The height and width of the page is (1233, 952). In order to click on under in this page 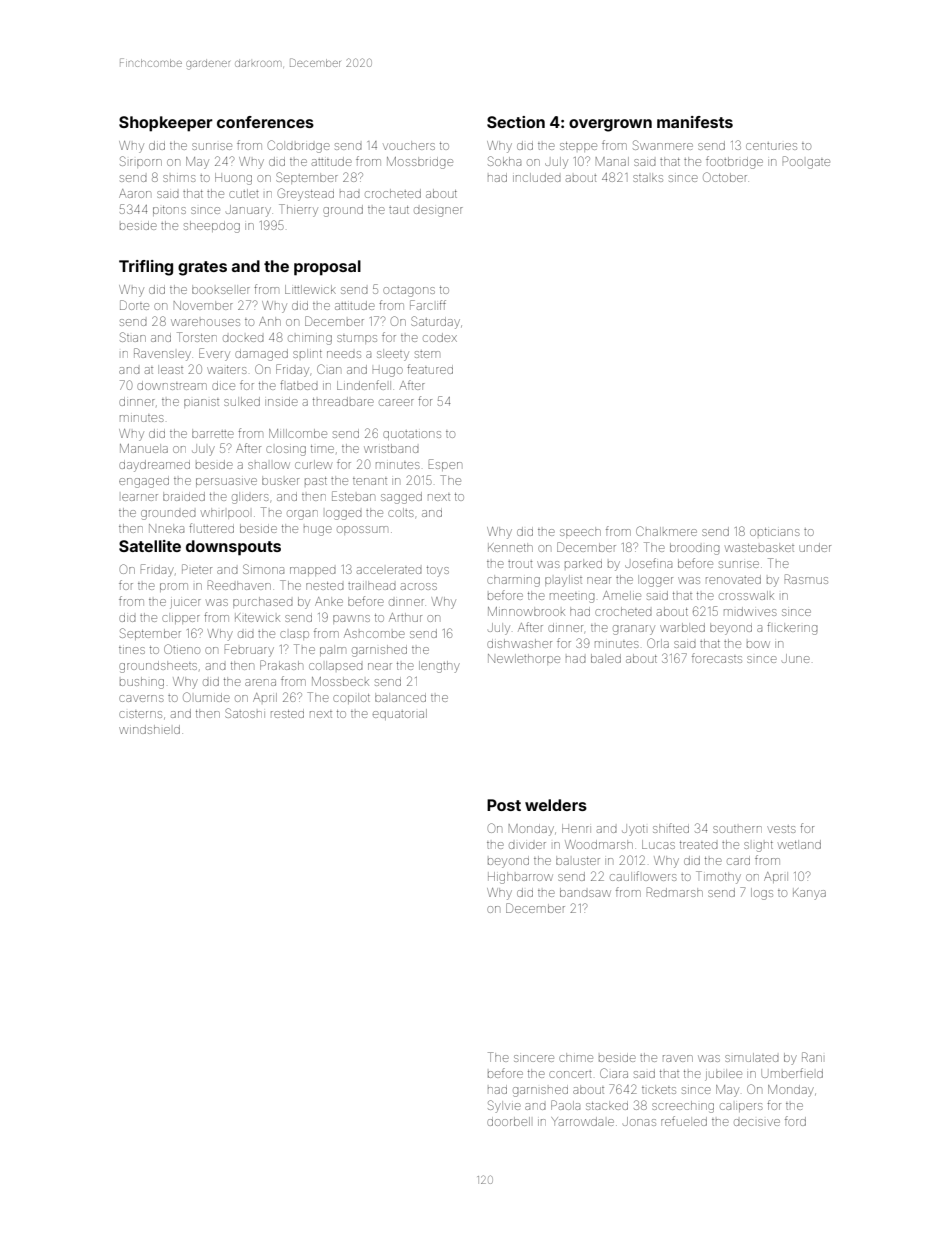, I will do `click(815, 547)`.
